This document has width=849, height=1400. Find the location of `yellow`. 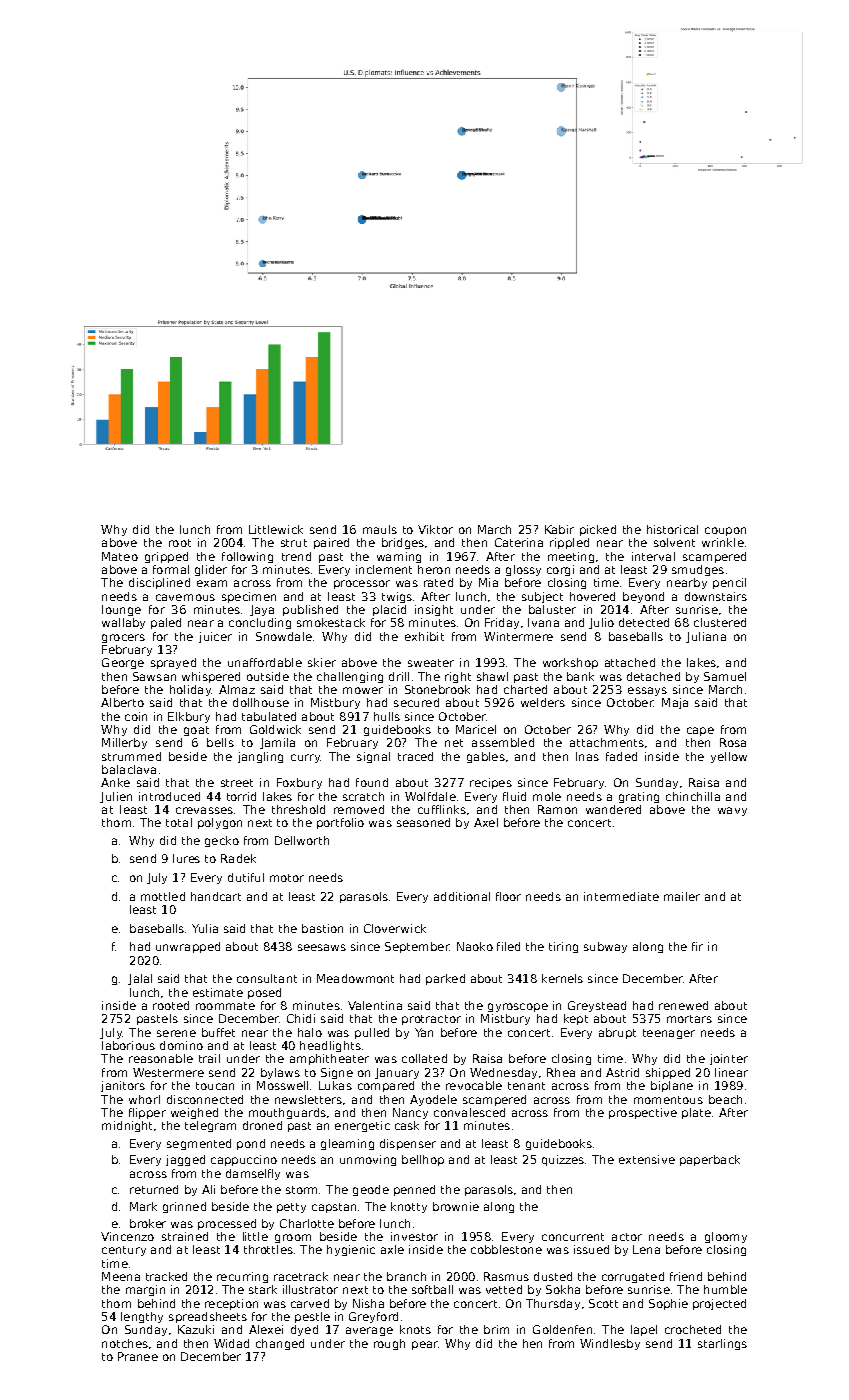

yellow is located at coordinates (729, 757).
